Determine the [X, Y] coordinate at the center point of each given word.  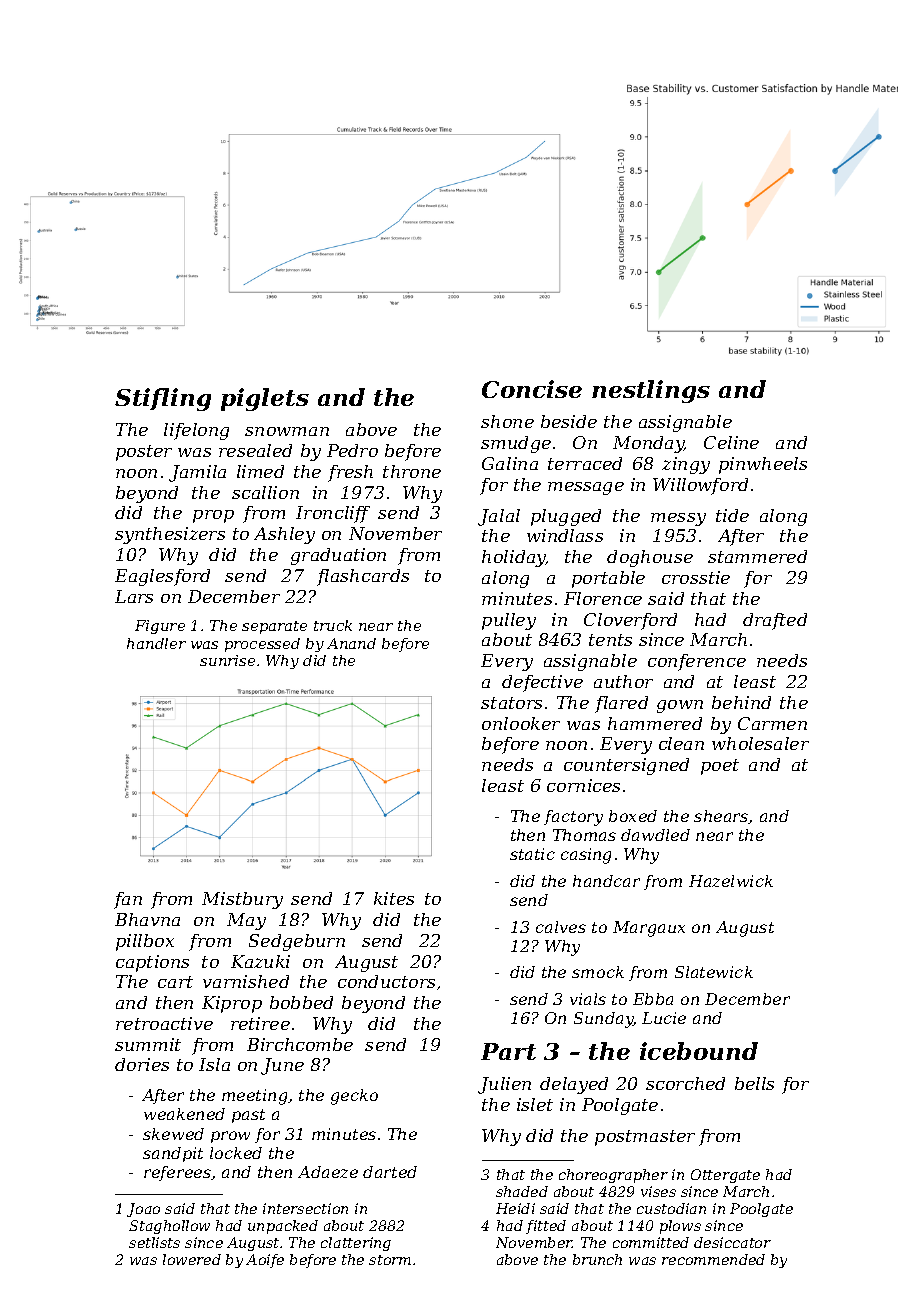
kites [394, 898]
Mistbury [242, 900]
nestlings [651, 391]
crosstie [696, 577]
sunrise [227, 660]
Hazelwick [731, 881]
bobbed [301, 1002]
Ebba [653, 999]
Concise [532, 389]
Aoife [265, 1261]
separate [274, 627]
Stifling [163, 399]
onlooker [521, 723]
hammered [655, 723]
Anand [351, 643]
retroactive [164, 1023]
